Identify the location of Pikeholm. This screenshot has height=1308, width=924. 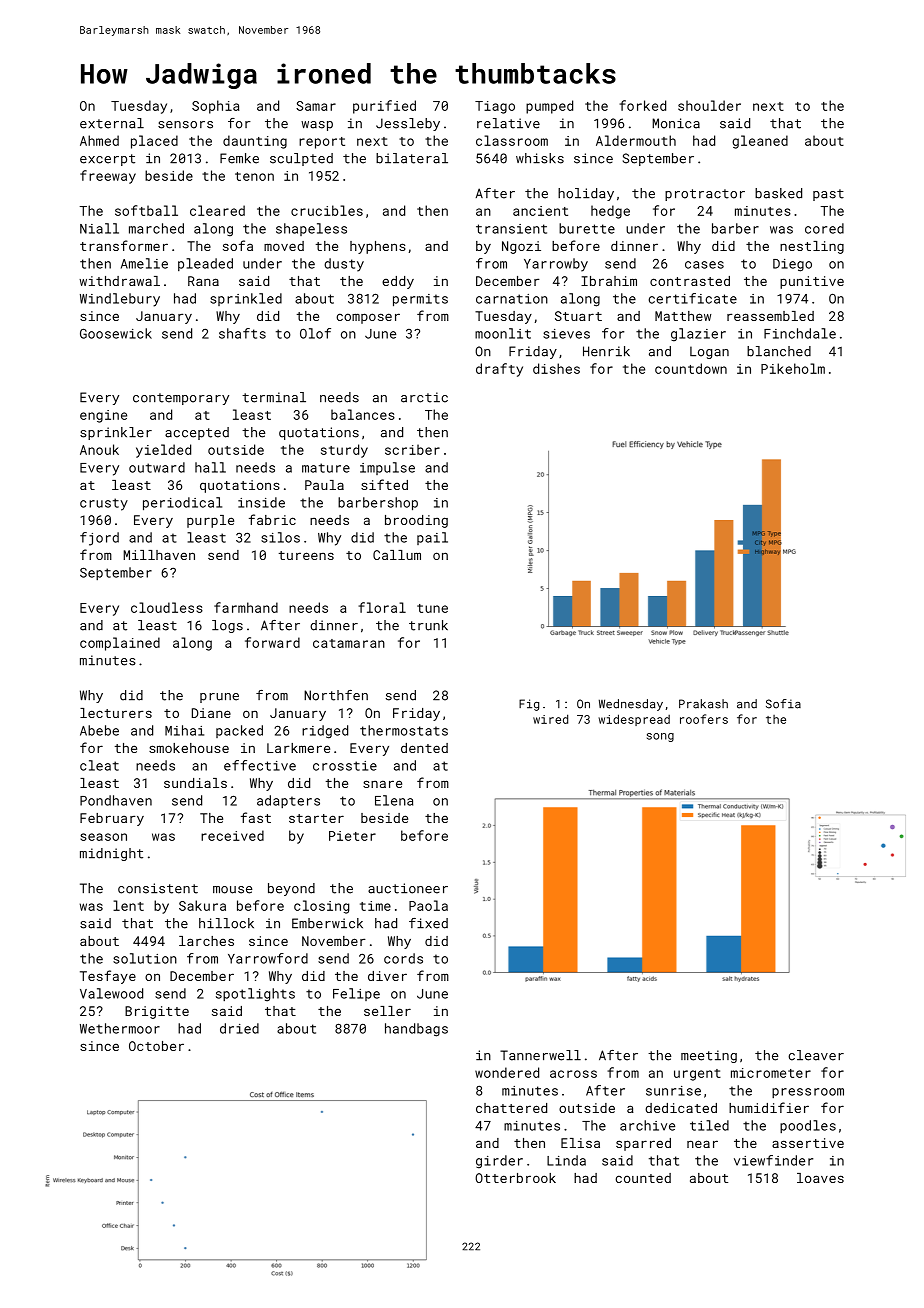
(793, 368).
